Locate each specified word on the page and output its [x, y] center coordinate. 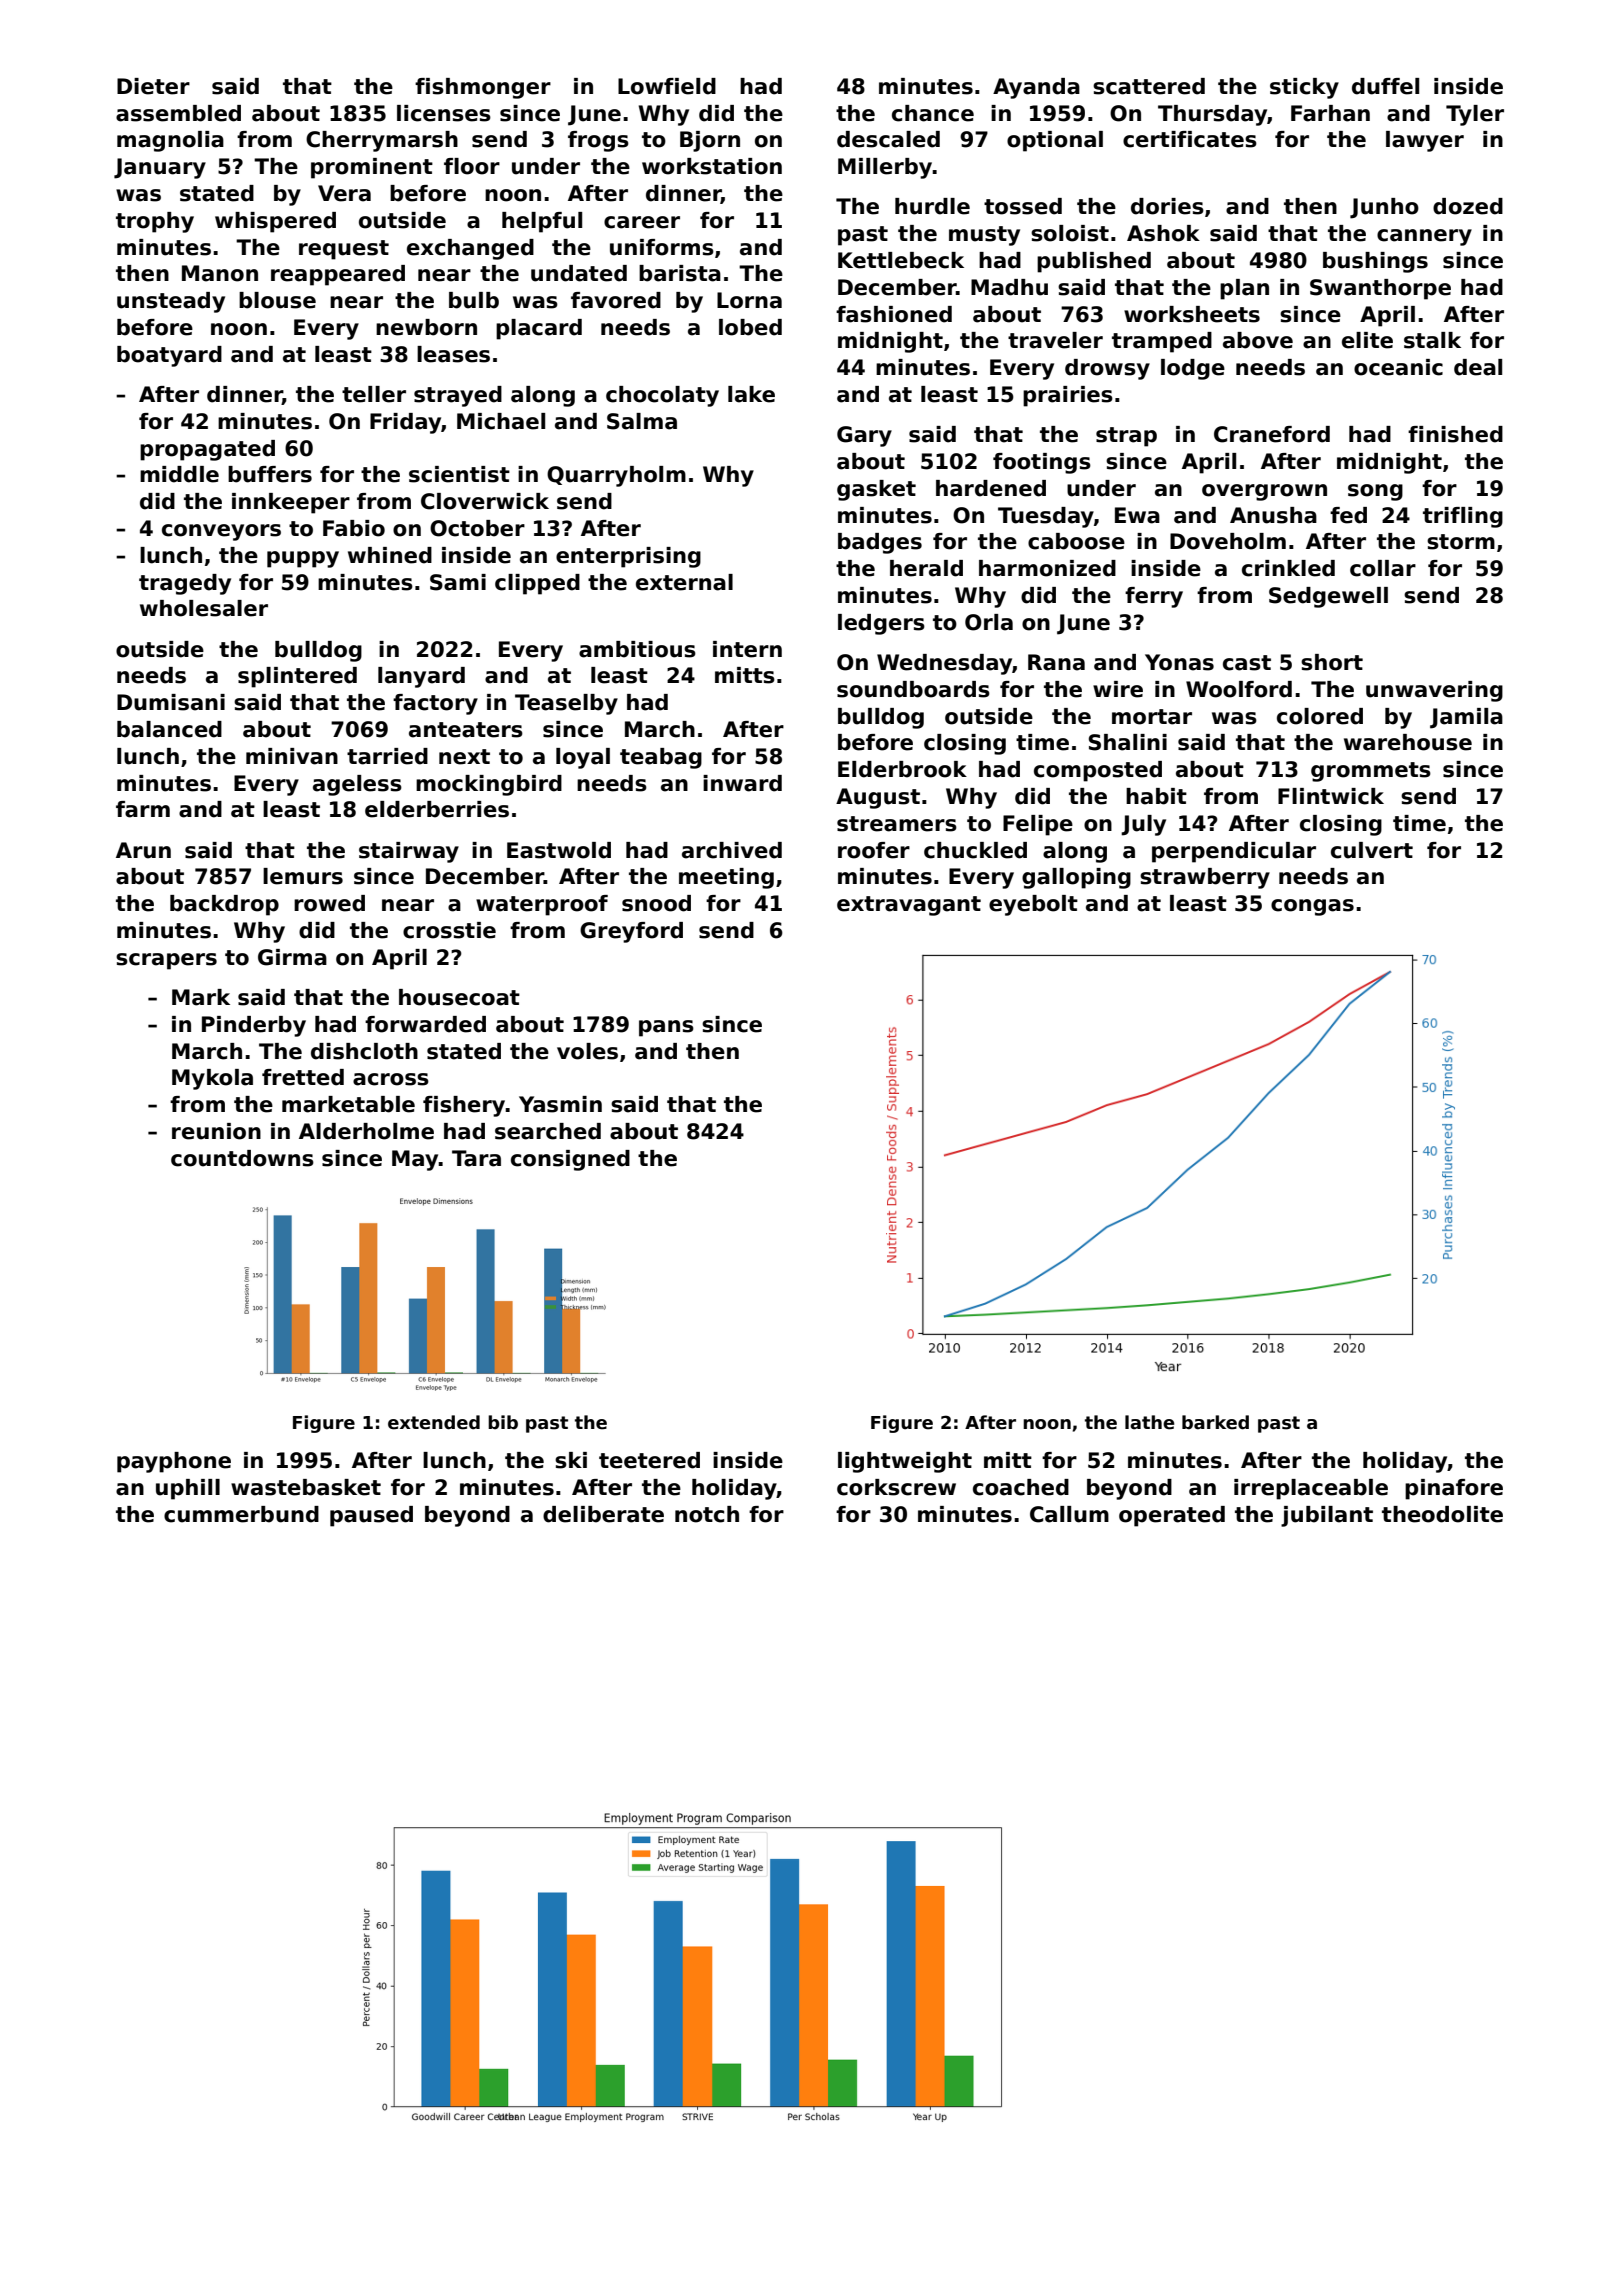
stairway [409, 852]
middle [179, 474]
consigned [570, 1160]
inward [742, 783]
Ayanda [1036, 88]
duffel [1385, 86]
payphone [174, 1462]
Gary [864, 436]
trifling [1463, 517]
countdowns [242, 1158]
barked [1215, 1422]
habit [1156, 796]
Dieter [153, 86]
